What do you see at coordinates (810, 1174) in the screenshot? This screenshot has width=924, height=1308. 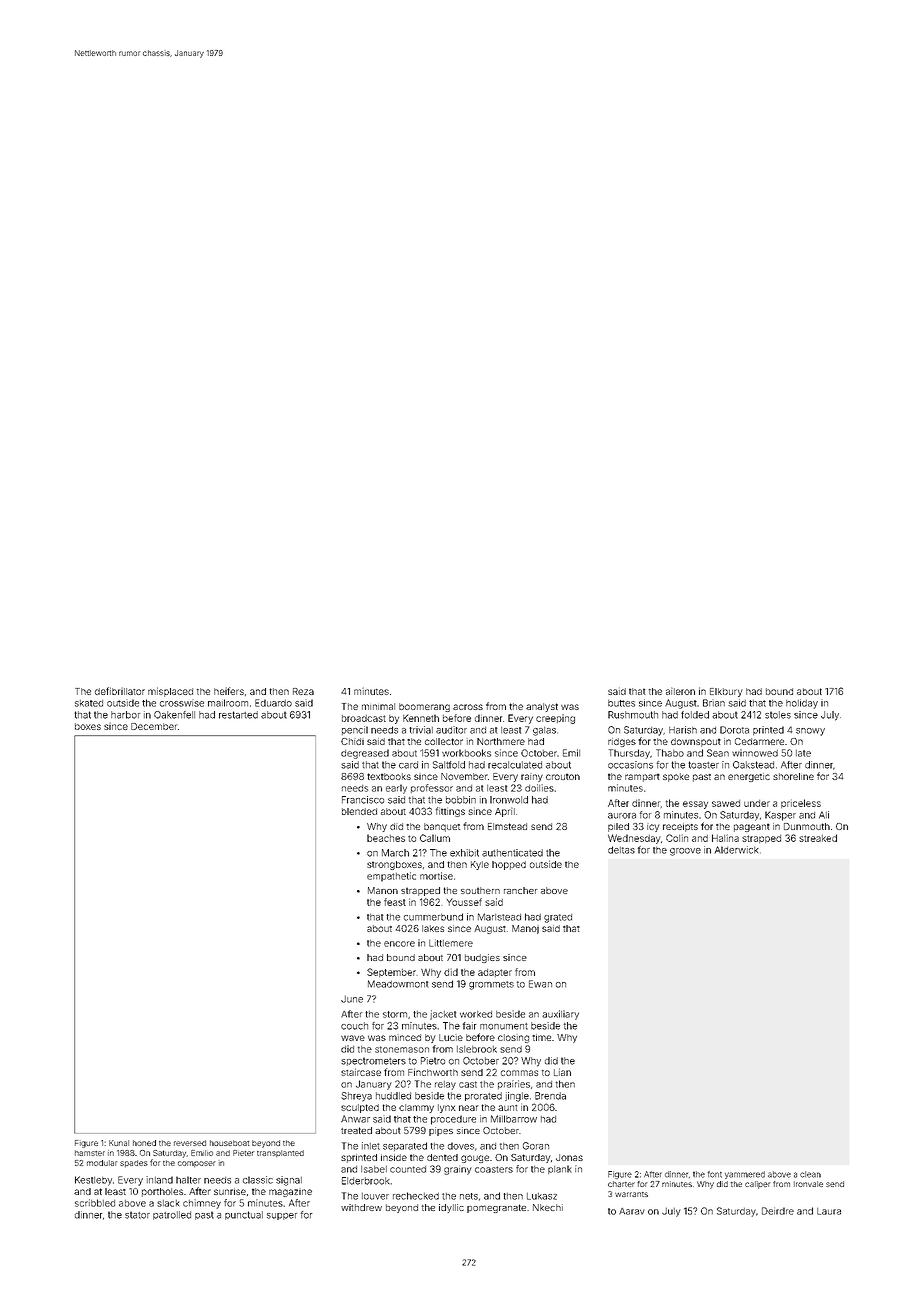 I see `clean` at bounding box center [810, 1174].
